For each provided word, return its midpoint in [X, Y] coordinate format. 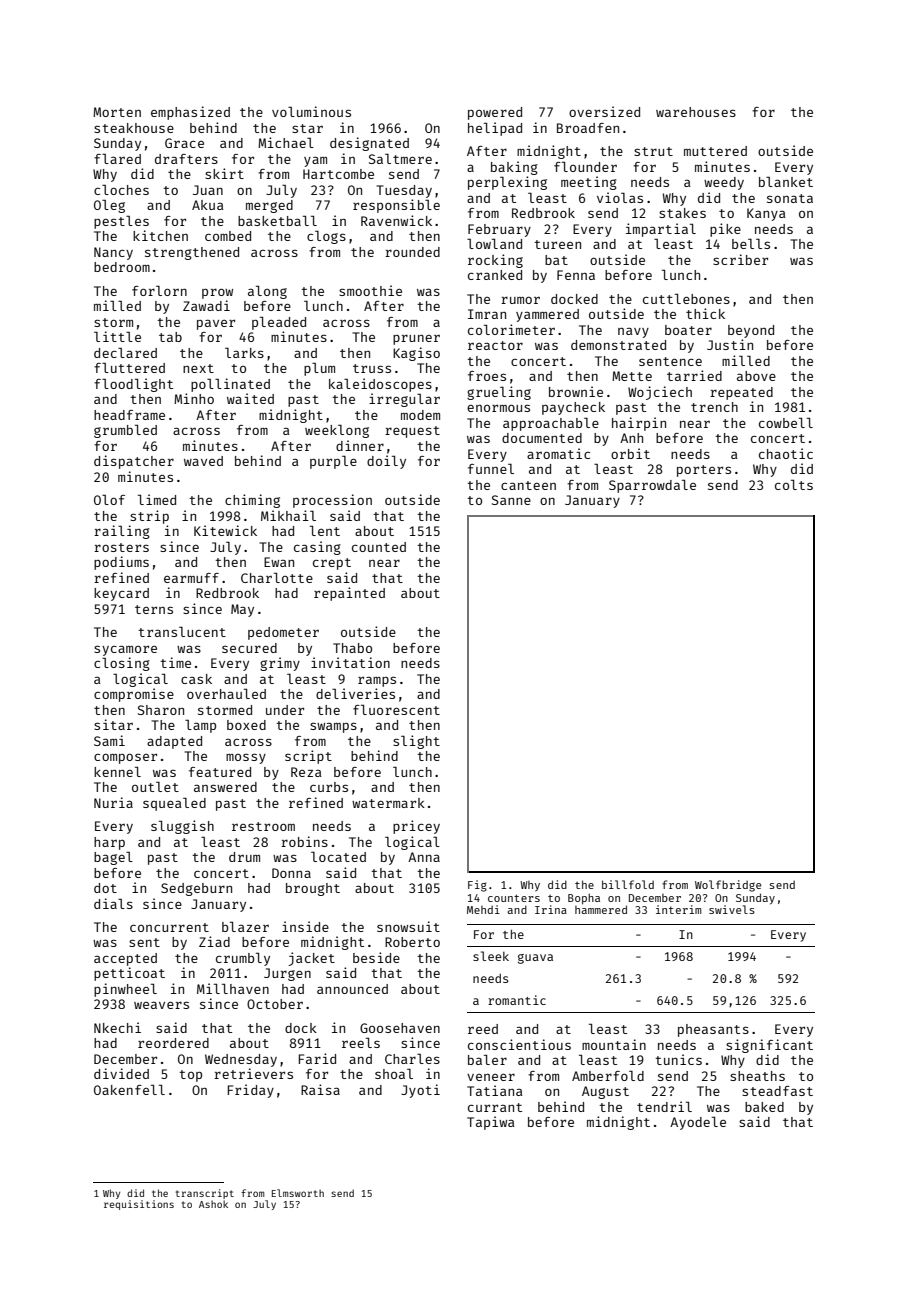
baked [764, 1107]
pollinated [230, 385]
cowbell [786, 422]
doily [386, 462]
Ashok [213, 1204]
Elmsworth [298, 1193]
